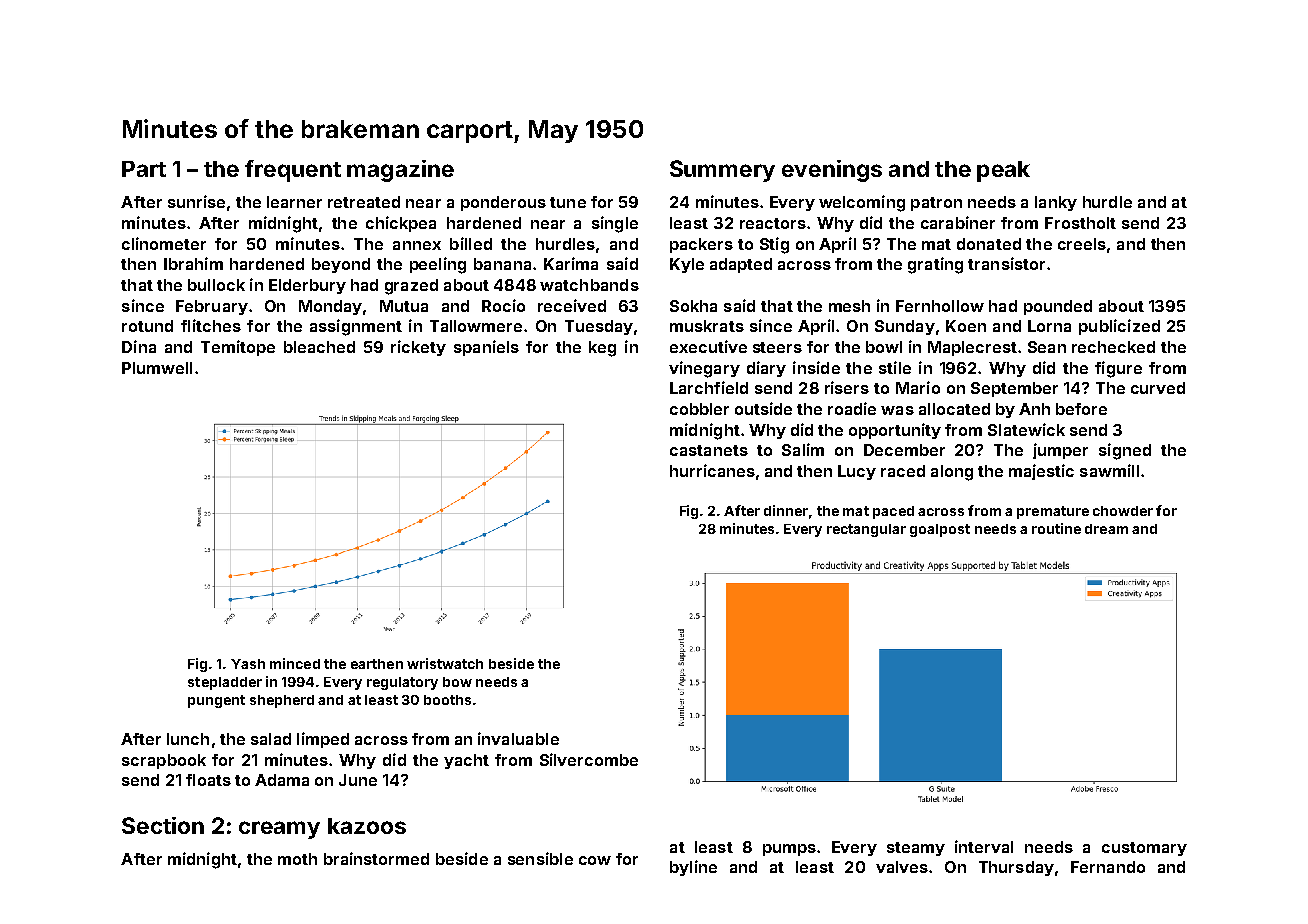  What do you see at coordinates (1158, 388) in the page?
I see `curved` at bounding box center [1158, 388].
